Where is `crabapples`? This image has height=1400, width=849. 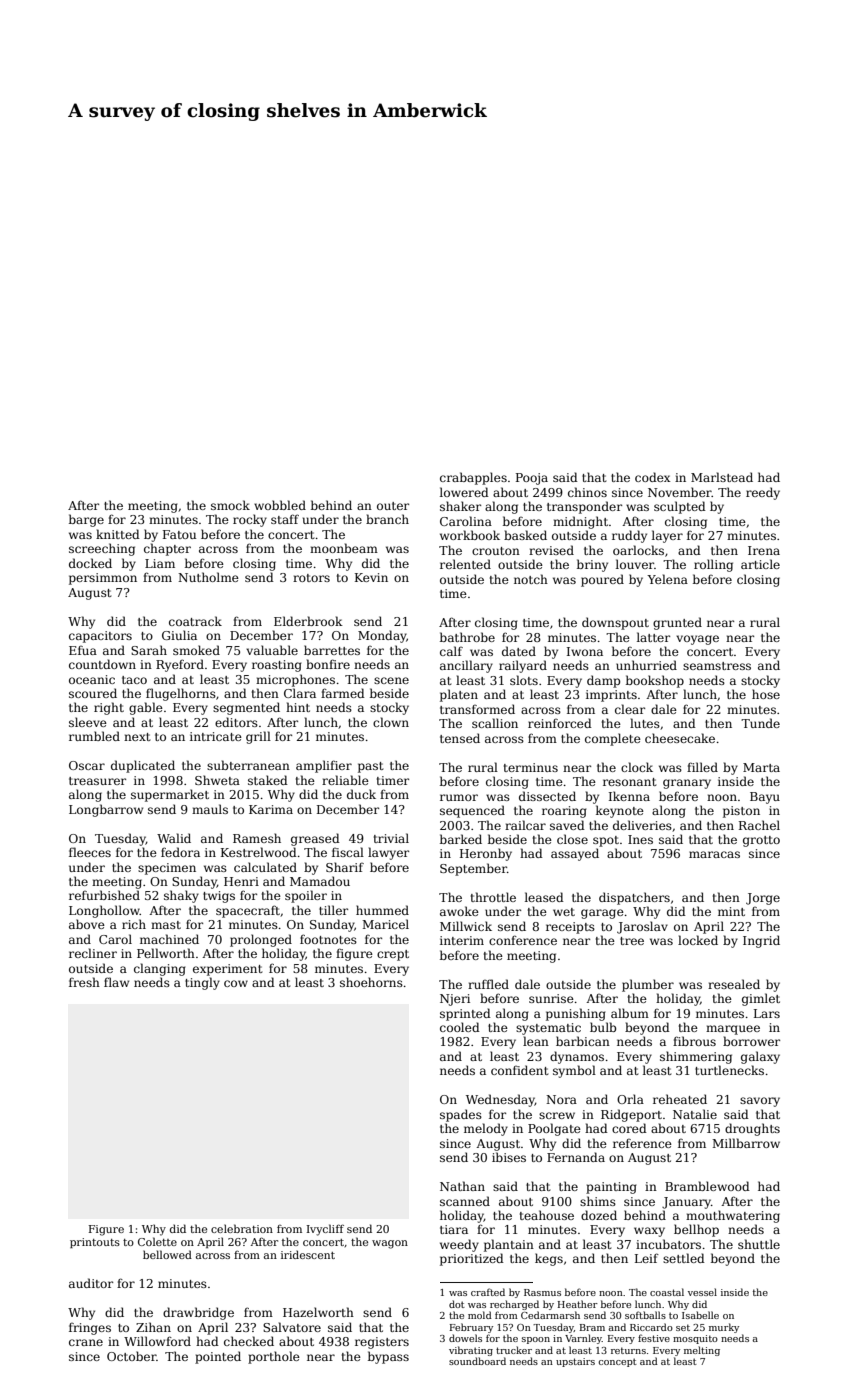
crabapples is located at coordinates (473, 478).
